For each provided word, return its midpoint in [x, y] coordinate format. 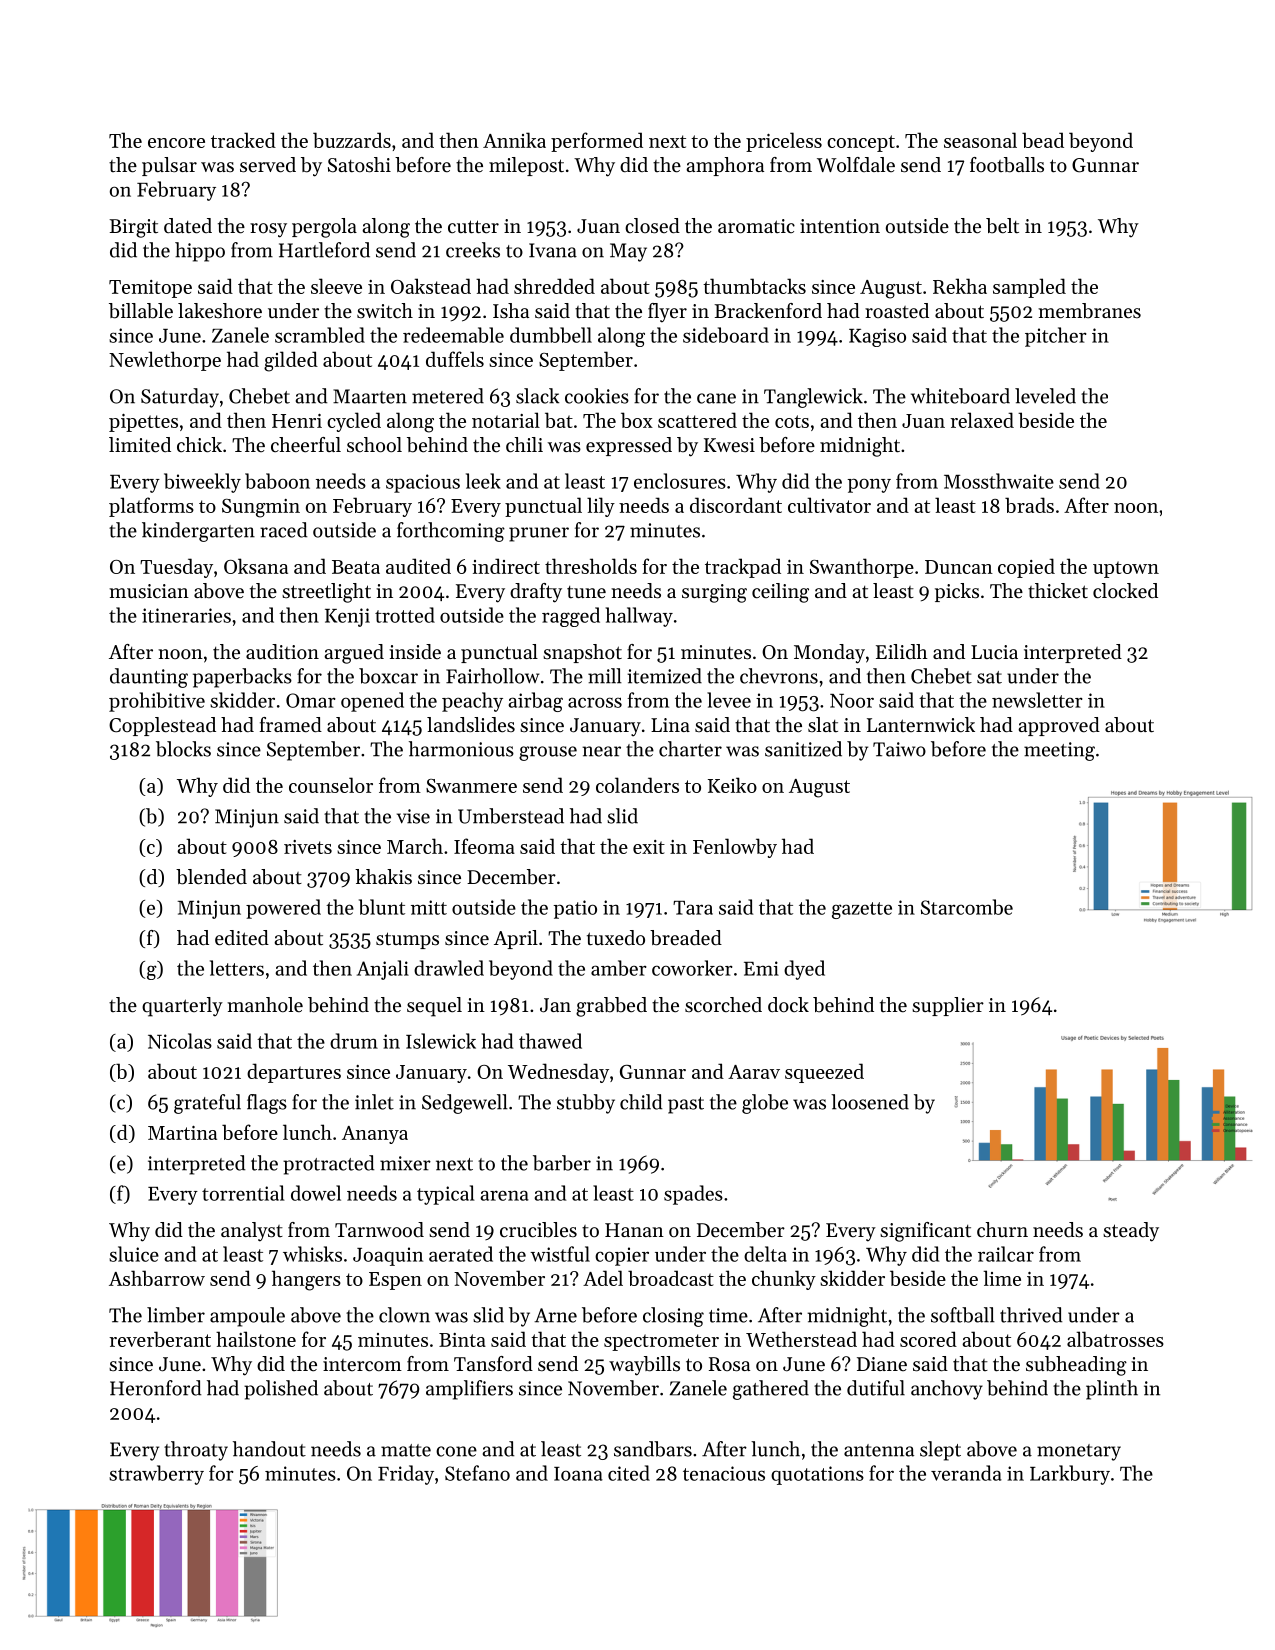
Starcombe [967, 907]
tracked [243, 140]
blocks [183, 749]
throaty [196, 1451]
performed [597, 142]
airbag [535, 702]
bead [1043, 140]
